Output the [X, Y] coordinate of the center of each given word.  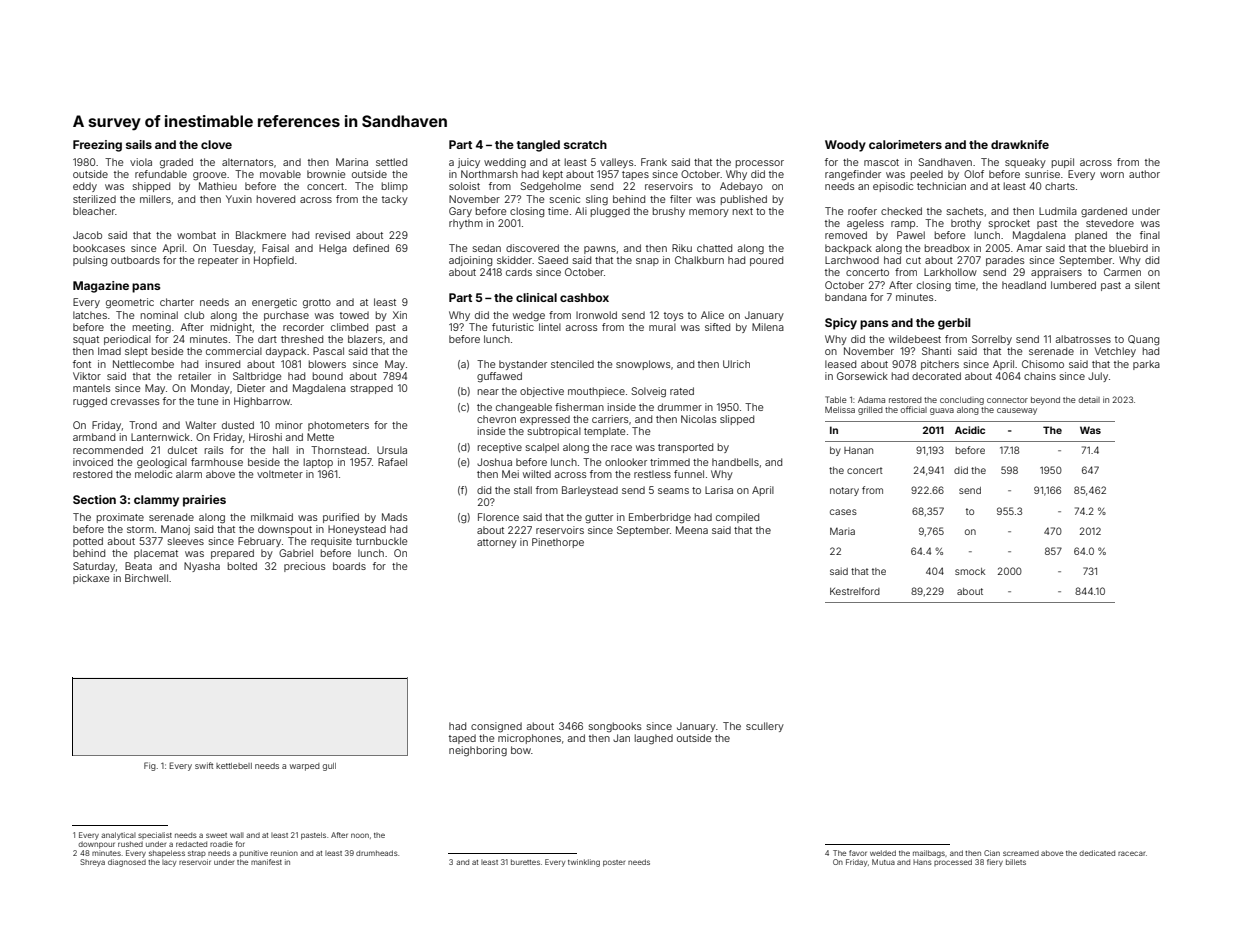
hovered [276, 199]
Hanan [858, 450]
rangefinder [853, 175]
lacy [169, 863]
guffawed [499, 377]
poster [614, 863]
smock [970, 571]
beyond [1045, 401]
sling [597, 200]
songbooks [615, 727]
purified [341, 518]
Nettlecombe [143, 364]
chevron [496, 419]
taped [462, 739]
